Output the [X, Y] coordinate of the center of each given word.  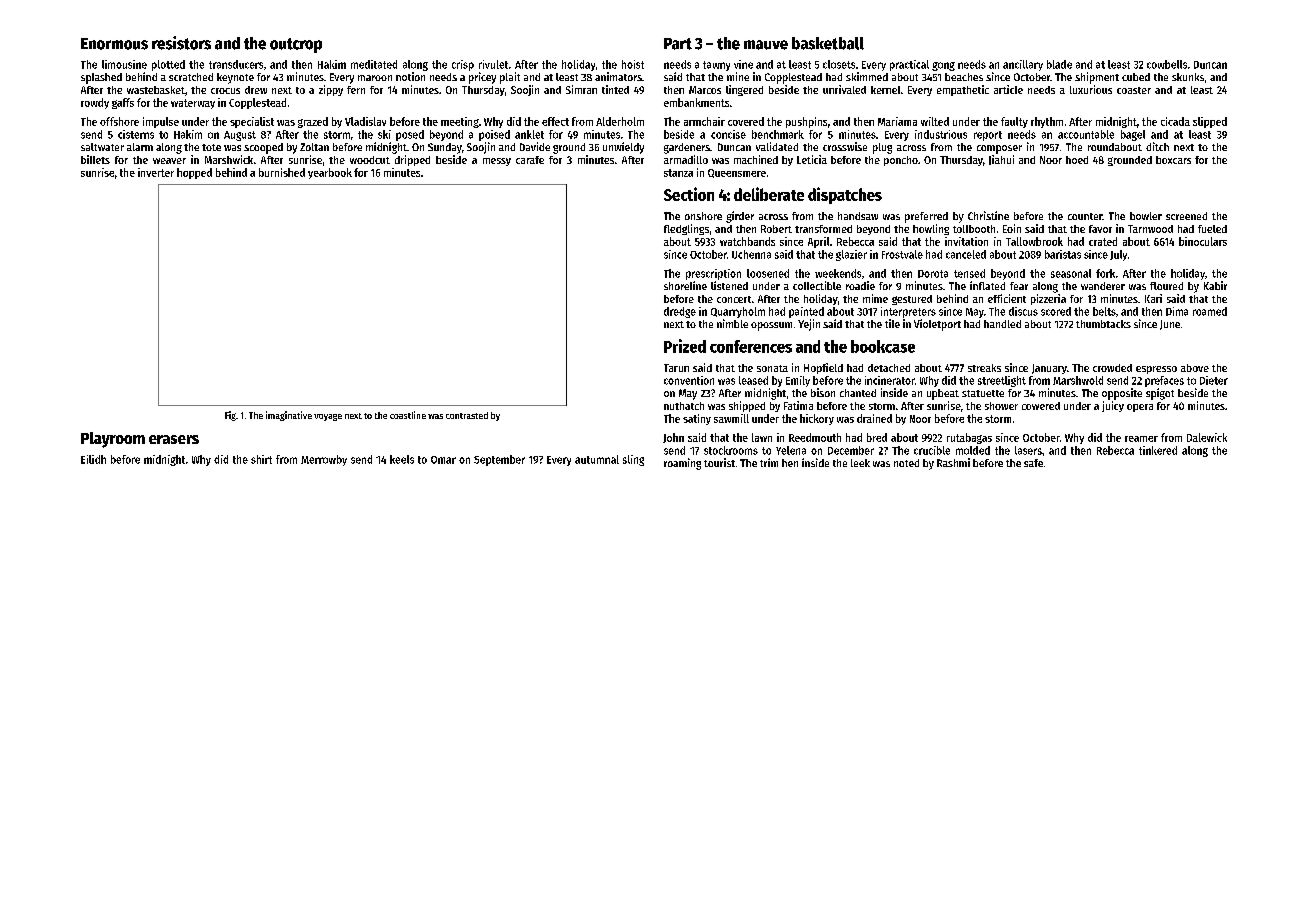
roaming [682, 464]
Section [689, 194]
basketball [828, 43]
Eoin [1012, 228]
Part [678, 44]
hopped [194, 173]
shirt [261, 459]
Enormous [114, 44]
